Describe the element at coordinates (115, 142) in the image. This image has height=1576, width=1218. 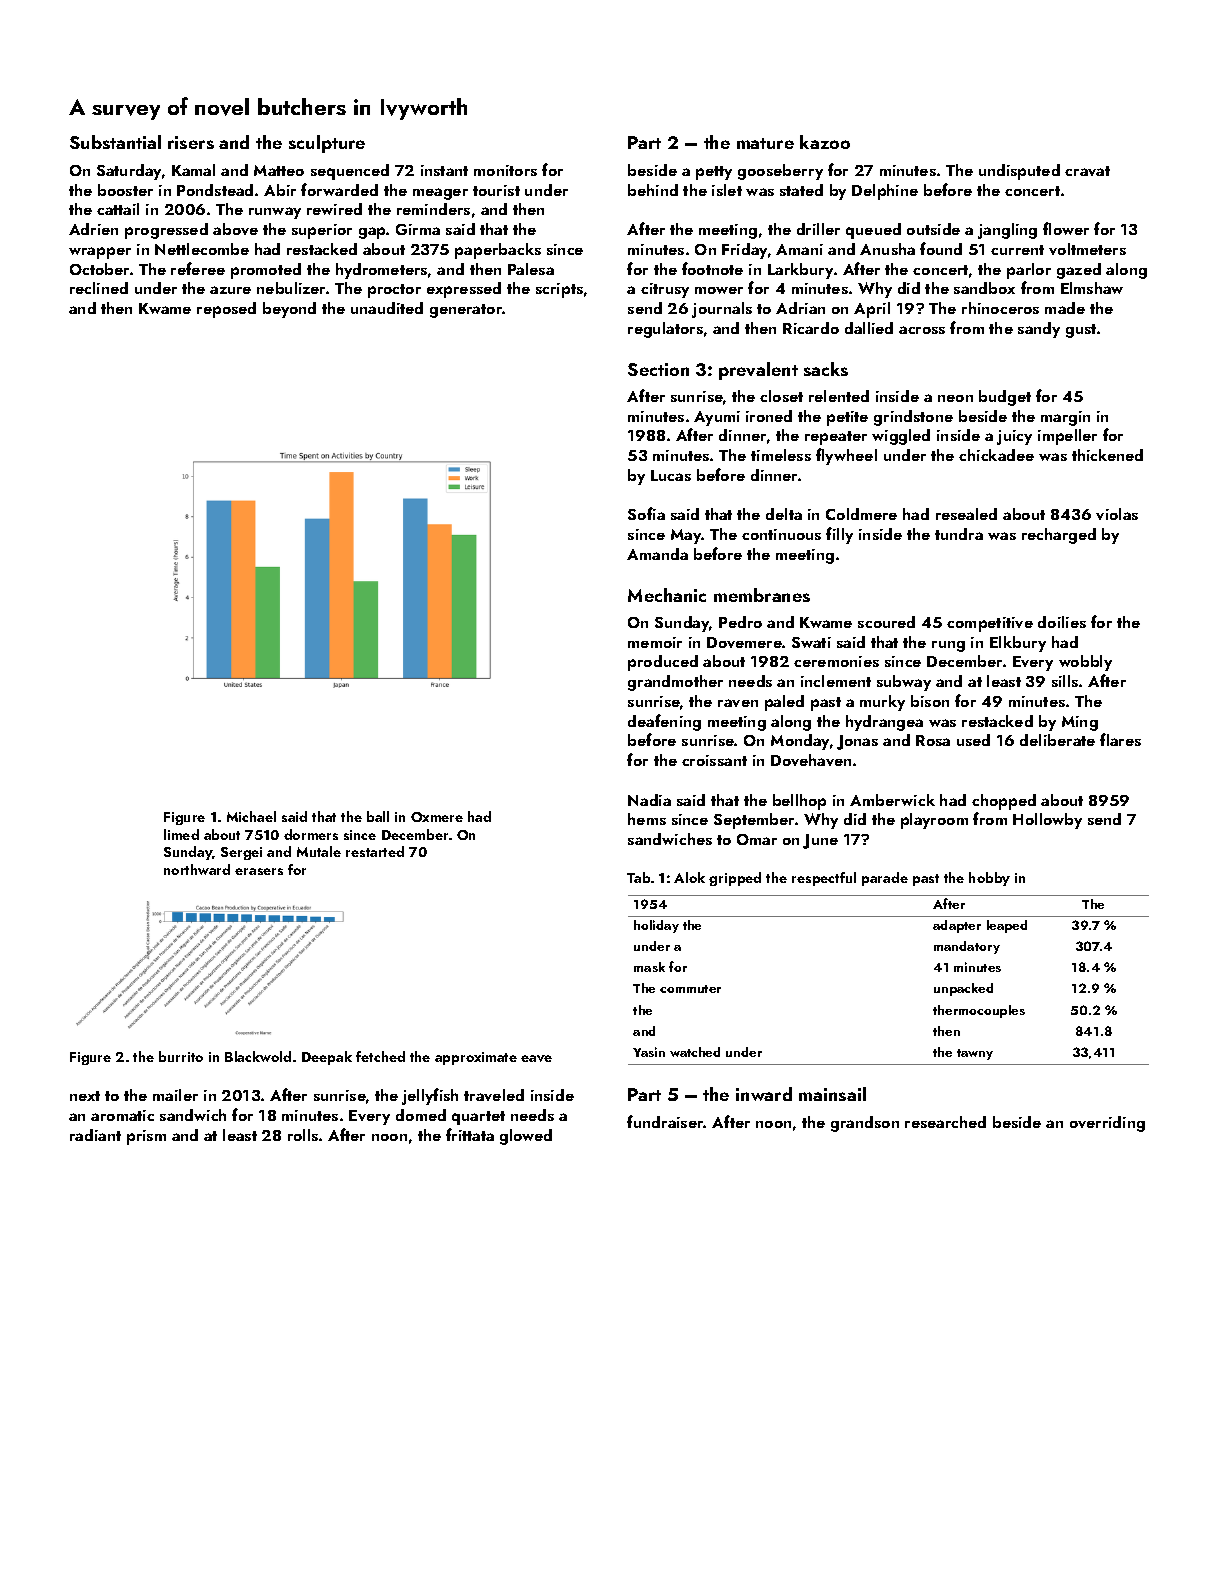
I see `Substantial` at that location.
